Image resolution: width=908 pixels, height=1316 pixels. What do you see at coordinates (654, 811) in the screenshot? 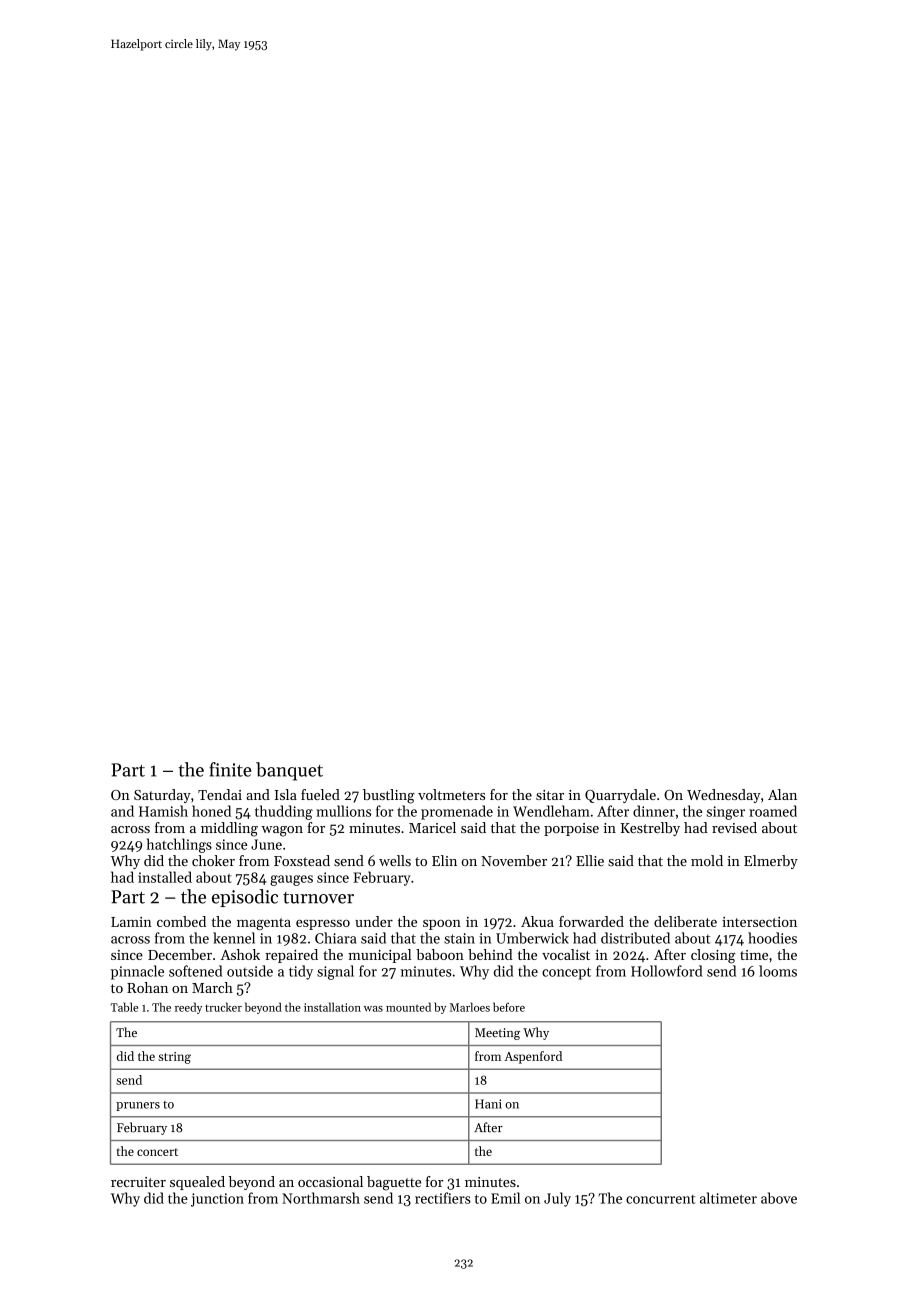
I see `dinner` at bounding box center [654, 811].
